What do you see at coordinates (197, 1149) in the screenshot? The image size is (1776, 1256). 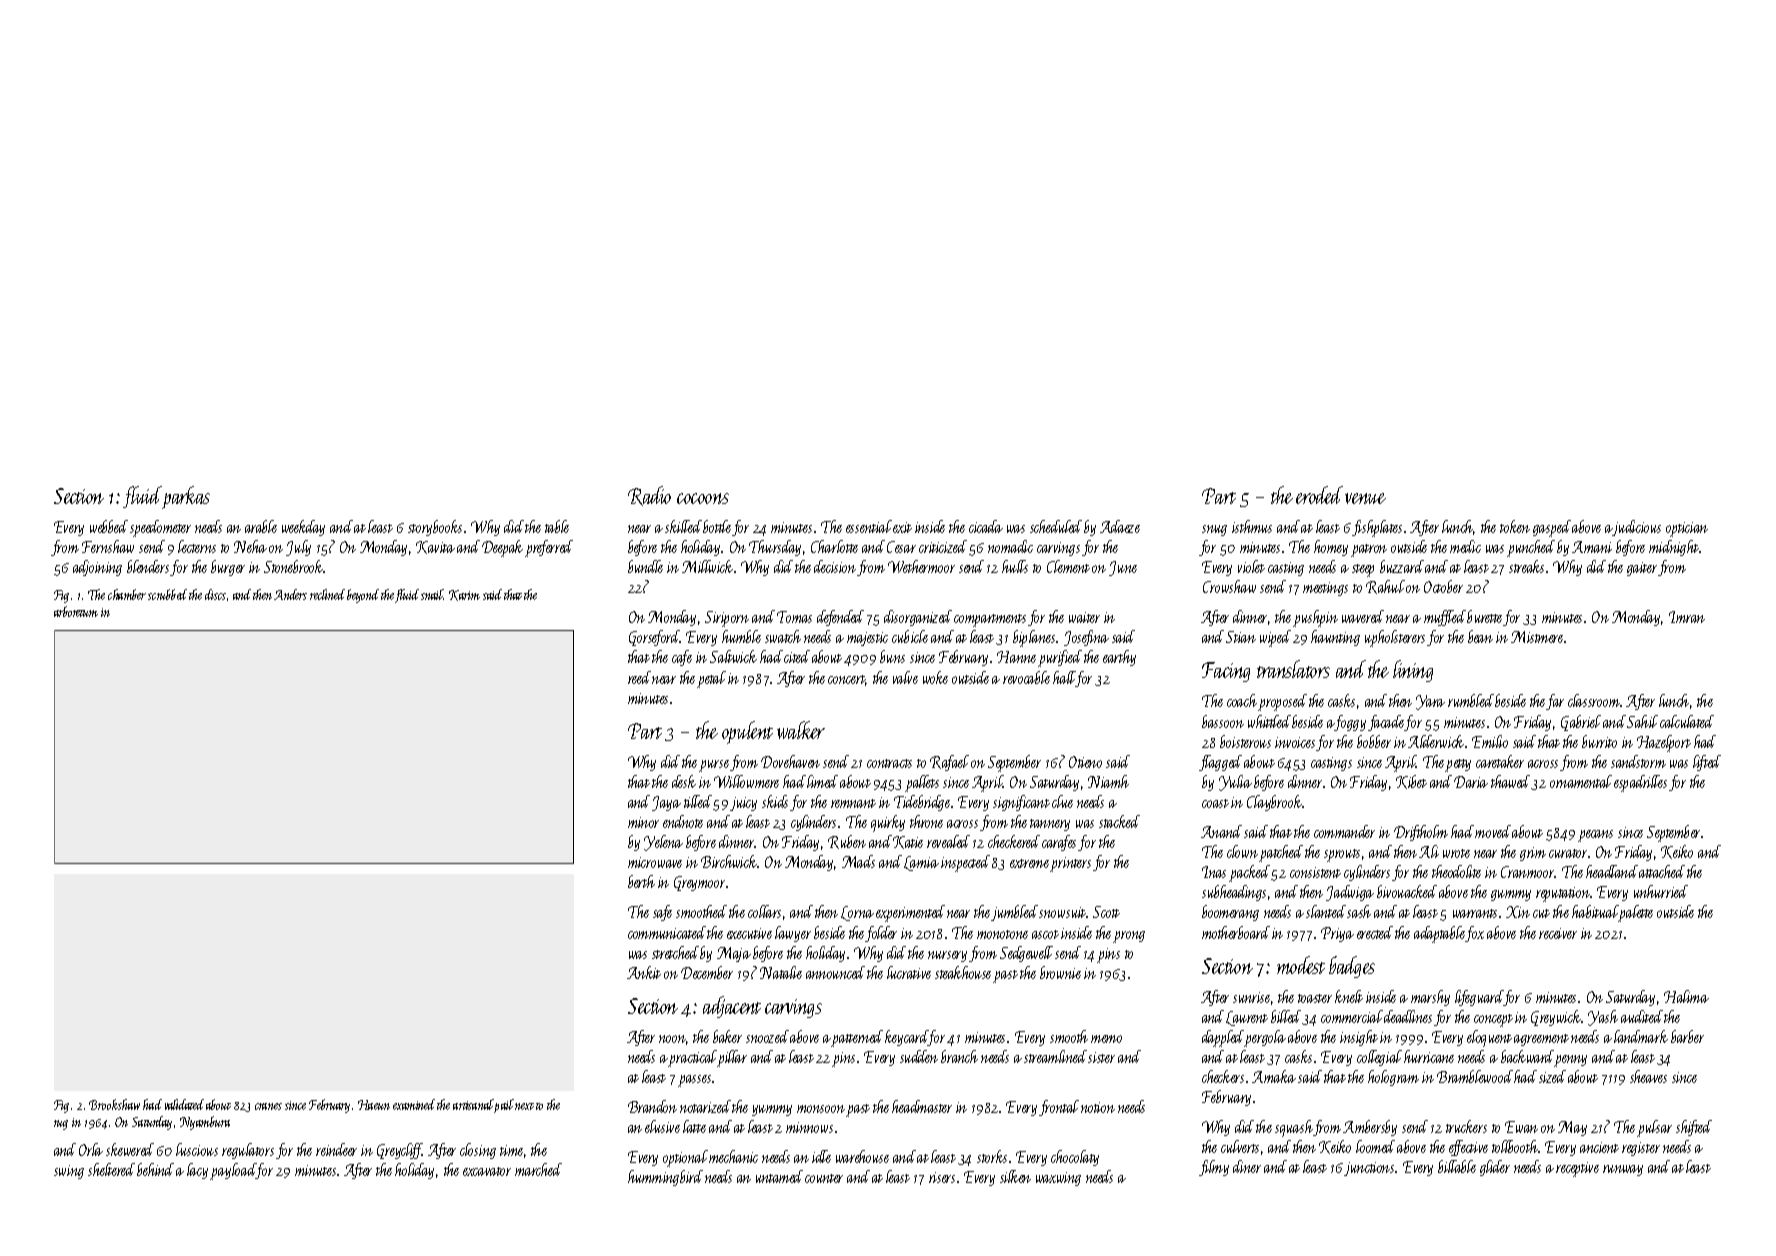 I see `luscious` at bounding box center [197, 1149].
